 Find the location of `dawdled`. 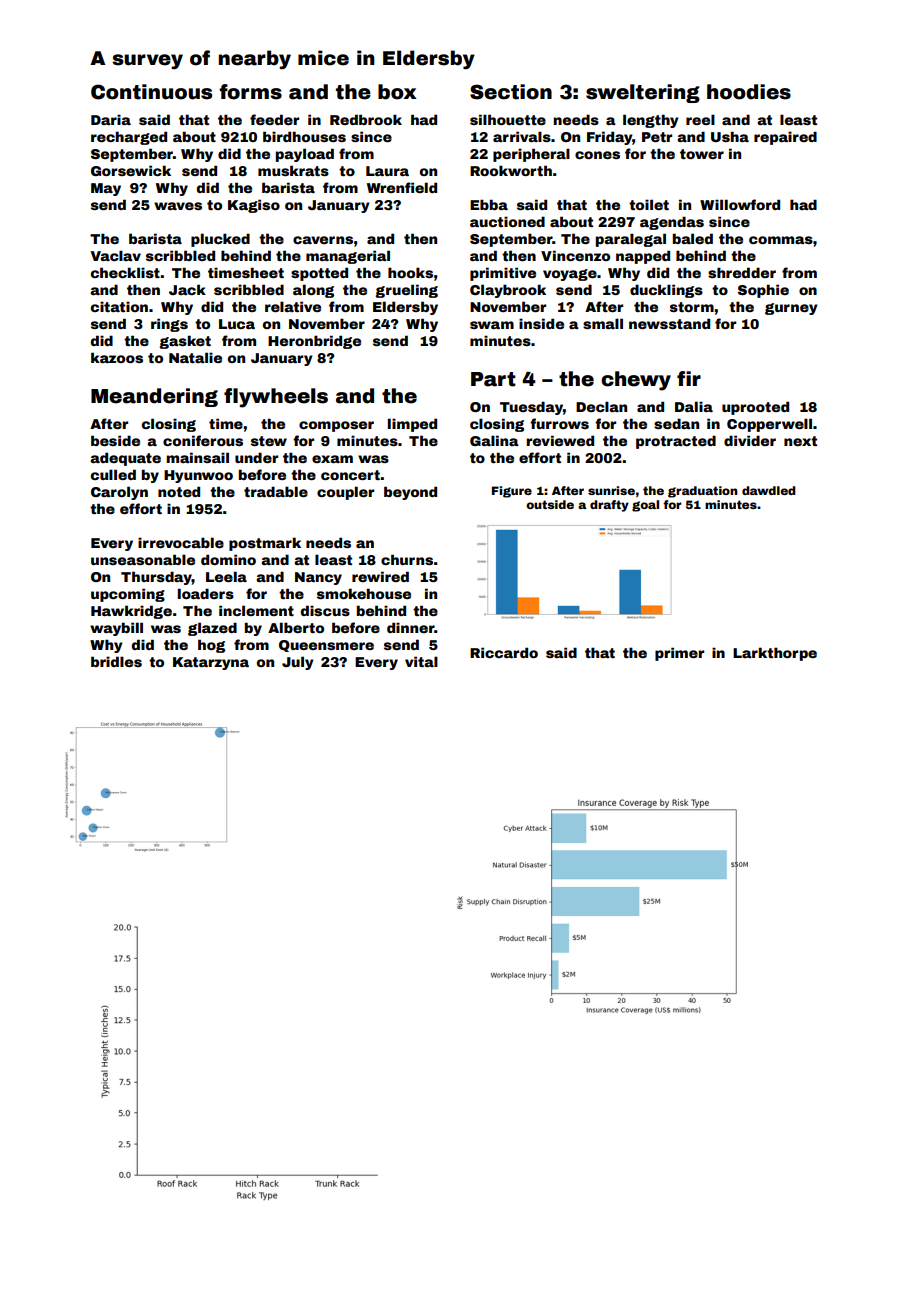

dawdled is located at coordinates (769, 490).
